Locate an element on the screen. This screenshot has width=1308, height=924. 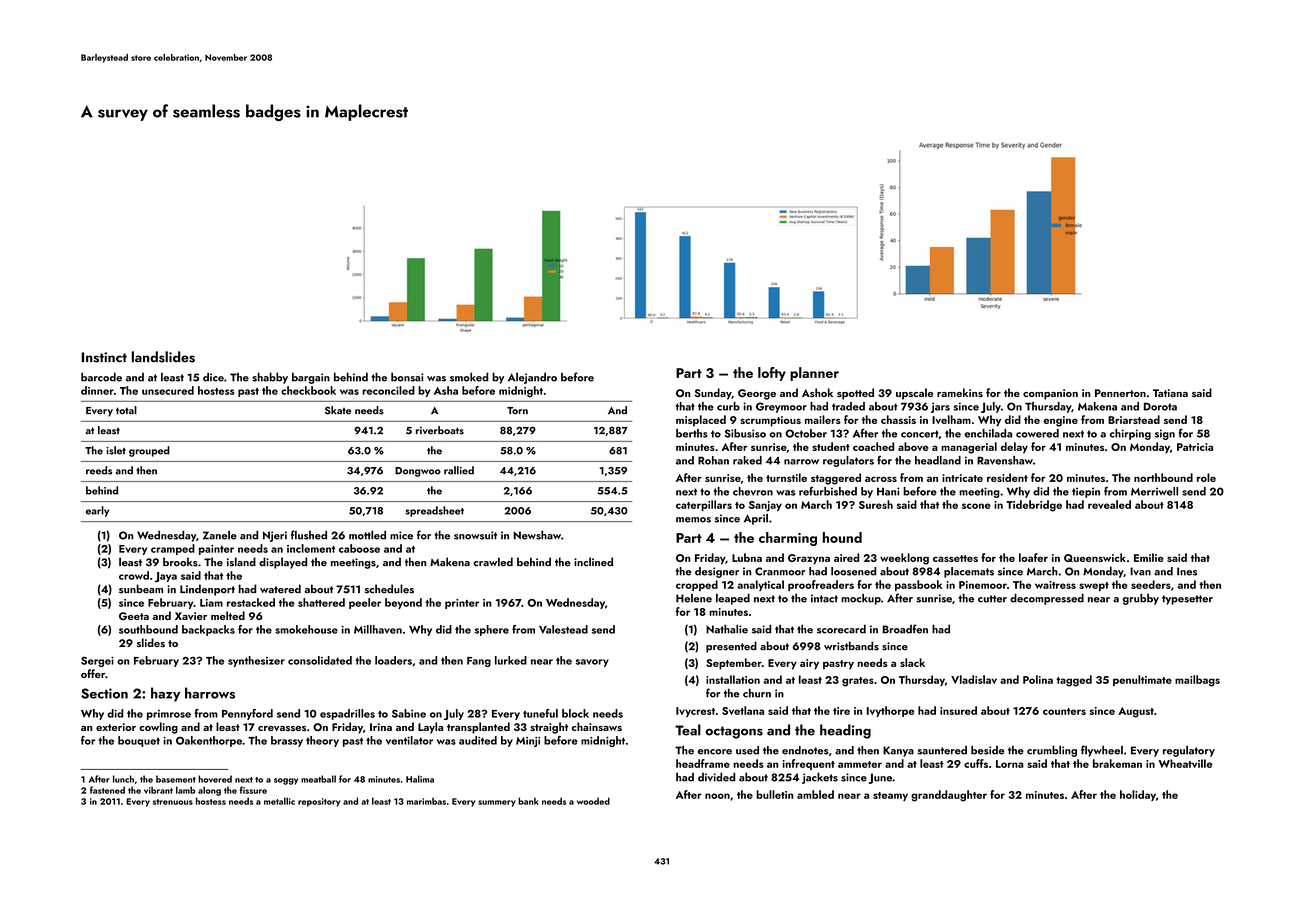
Lubna is located at coordinates (747, 557).
